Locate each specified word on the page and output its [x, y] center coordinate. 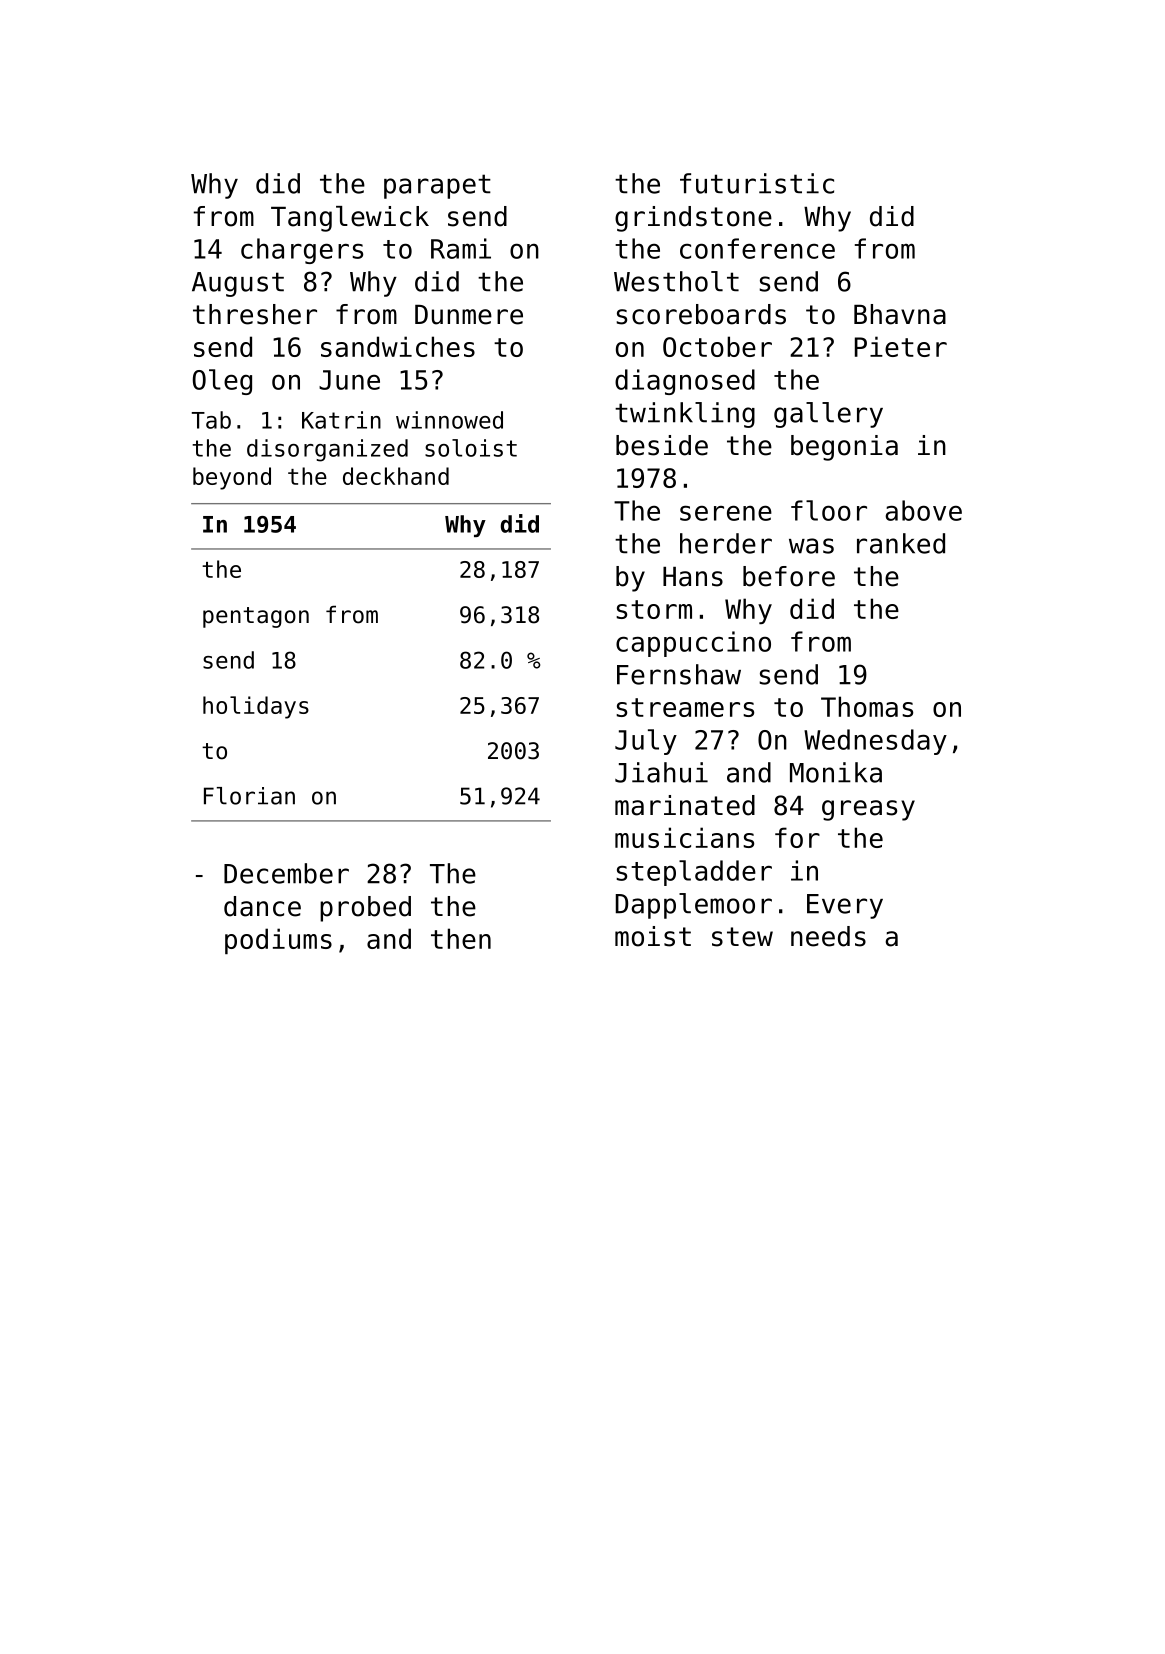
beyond [232, 478]
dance [262, 906]
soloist [471, 448]
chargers [302, 251]
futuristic [757, 183]
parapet [437, 186]
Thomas [867, 706]
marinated [685, 805]
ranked [901, 543]
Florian [249, 796]
